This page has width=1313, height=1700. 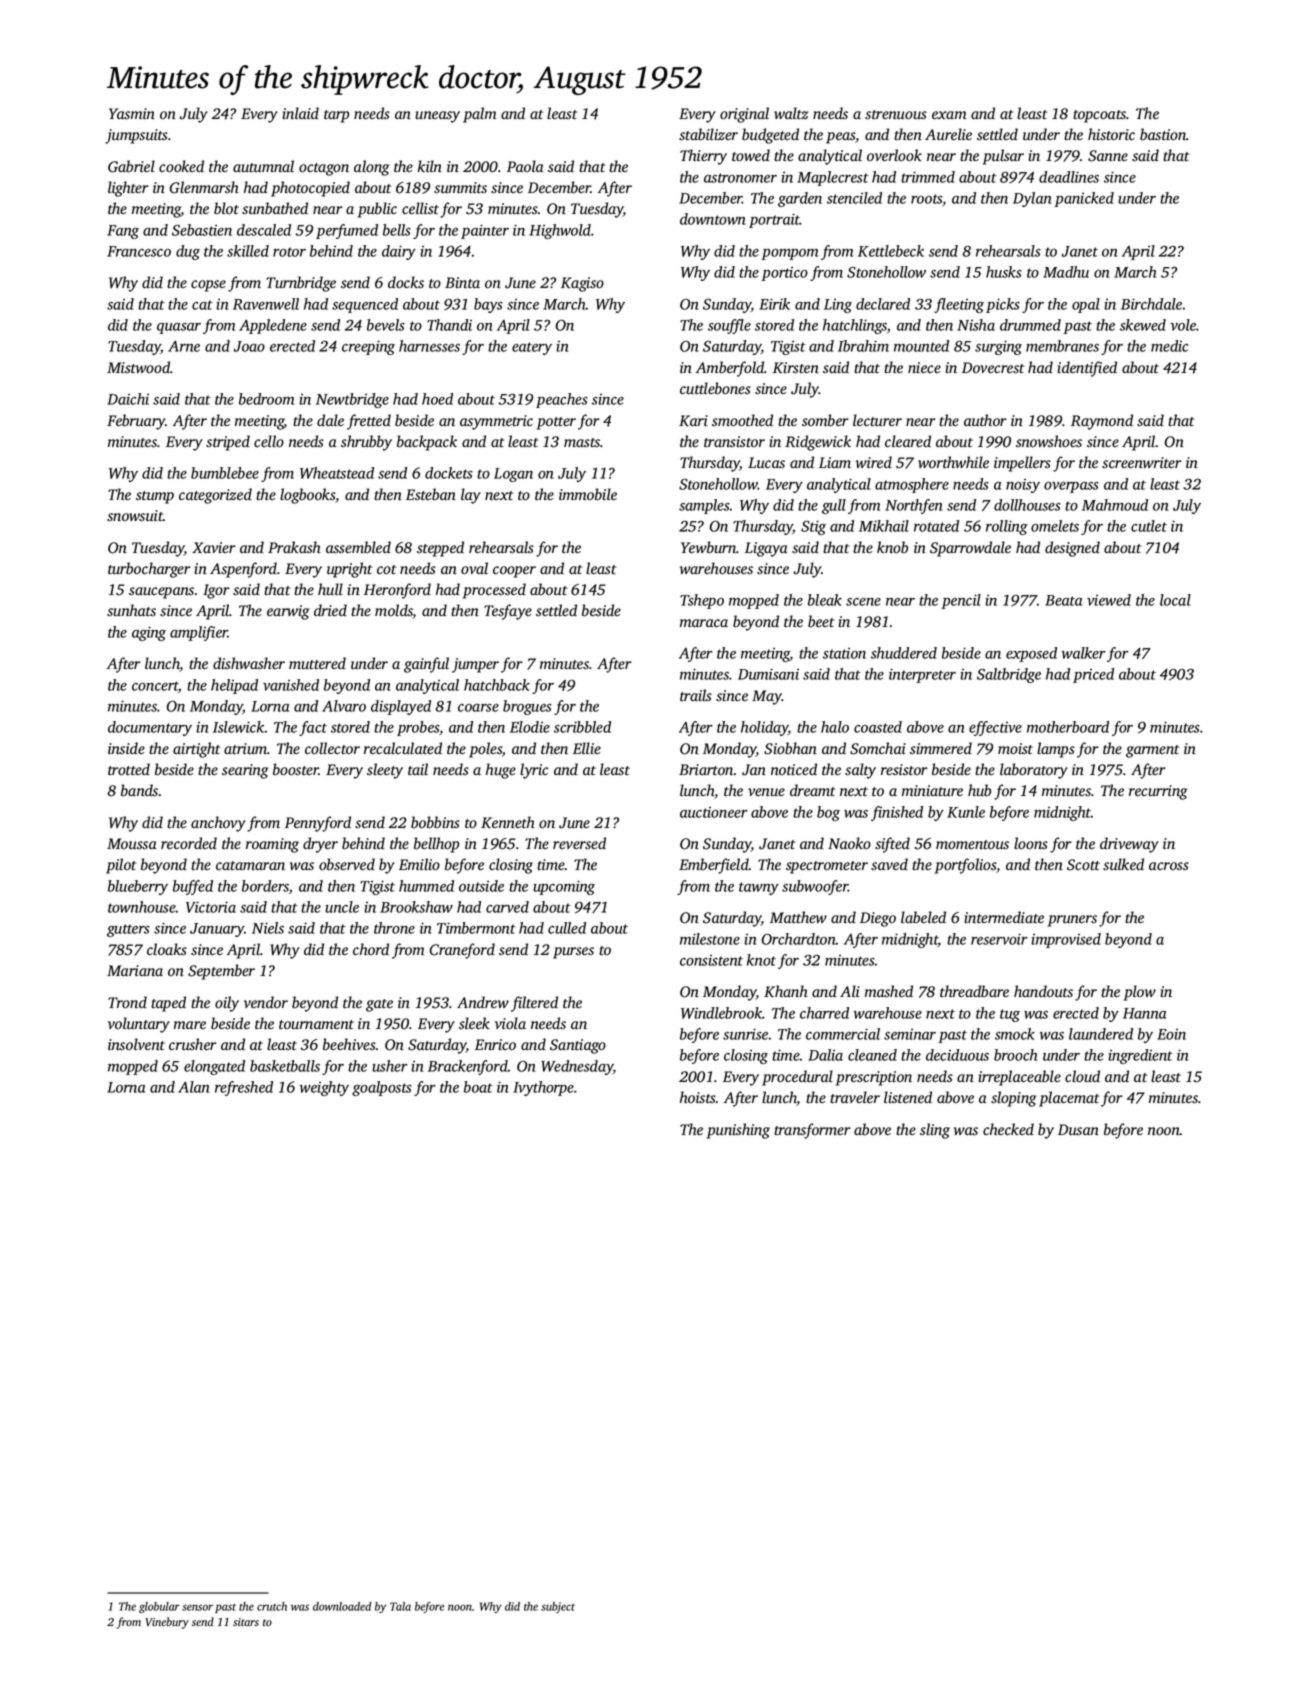 What do you see at coordinates (564, 887) in the page?
I see `upcoming` at bounding box center [564, 887].
